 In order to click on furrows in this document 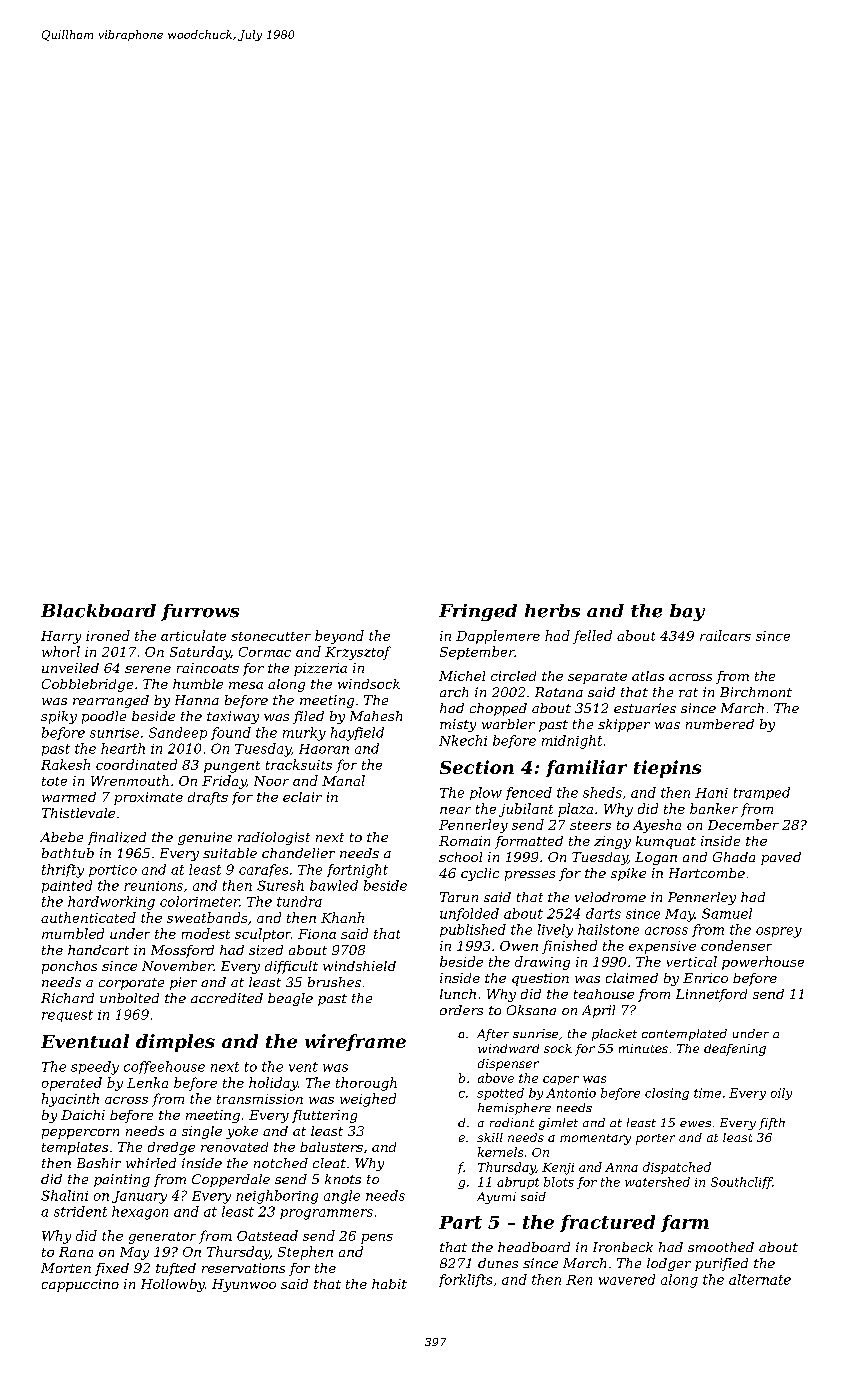, I will do `click(200, 612)`.
